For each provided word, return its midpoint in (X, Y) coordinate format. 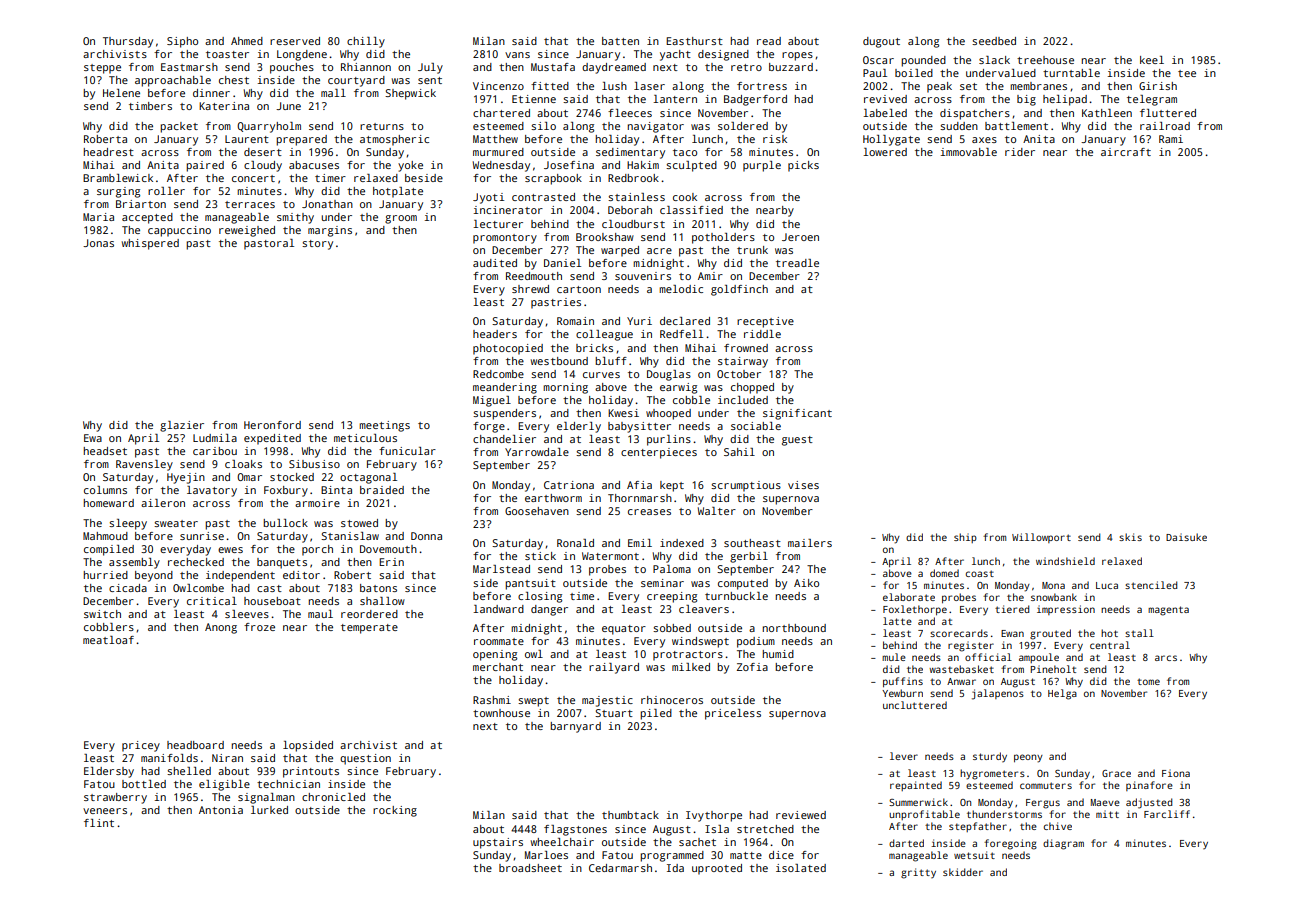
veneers (105, 811)
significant (797, 414)
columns (105, 490)
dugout (881, 42)
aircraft (1126, 152)
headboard (195, 745)
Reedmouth (534, 276)
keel (1152, 60)
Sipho (182, 42)
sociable (756, 426)
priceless (733, 714)
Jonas (98, 243)
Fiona (1176, 773)
